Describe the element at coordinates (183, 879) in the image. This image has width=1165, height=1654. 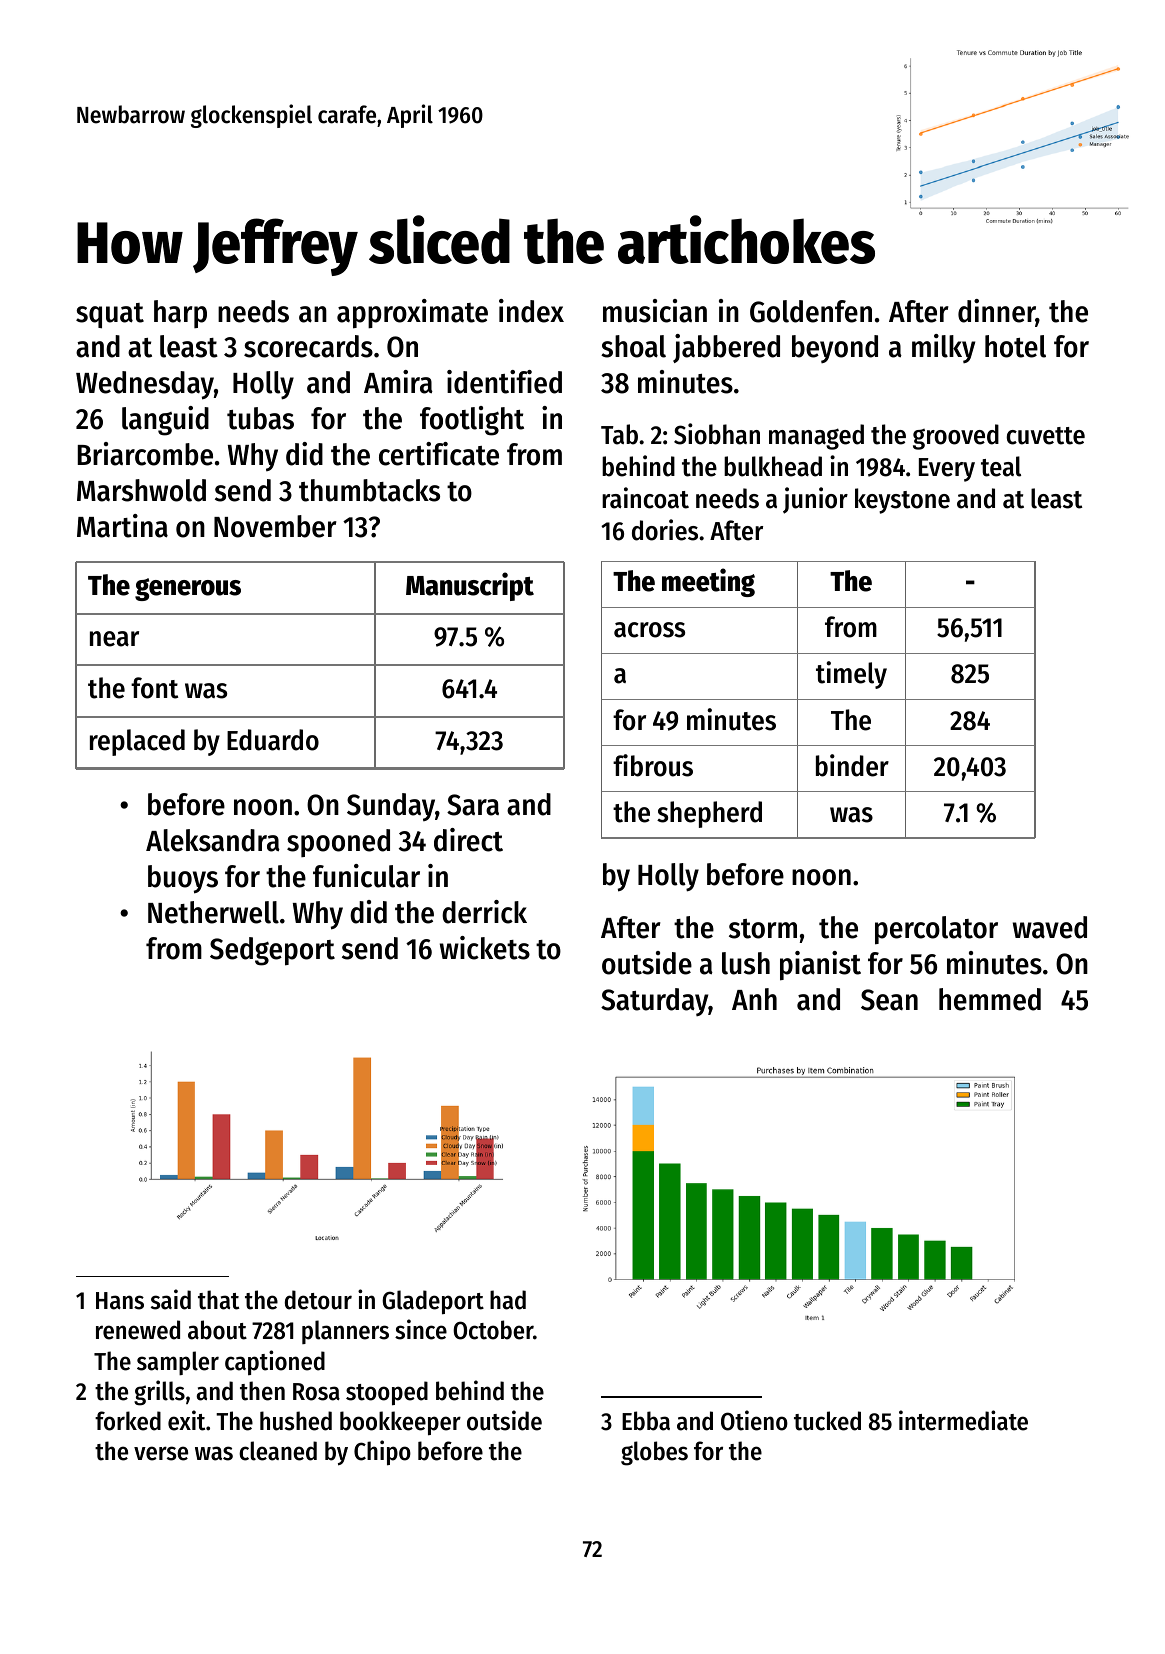
I see `buoys` at that location.
